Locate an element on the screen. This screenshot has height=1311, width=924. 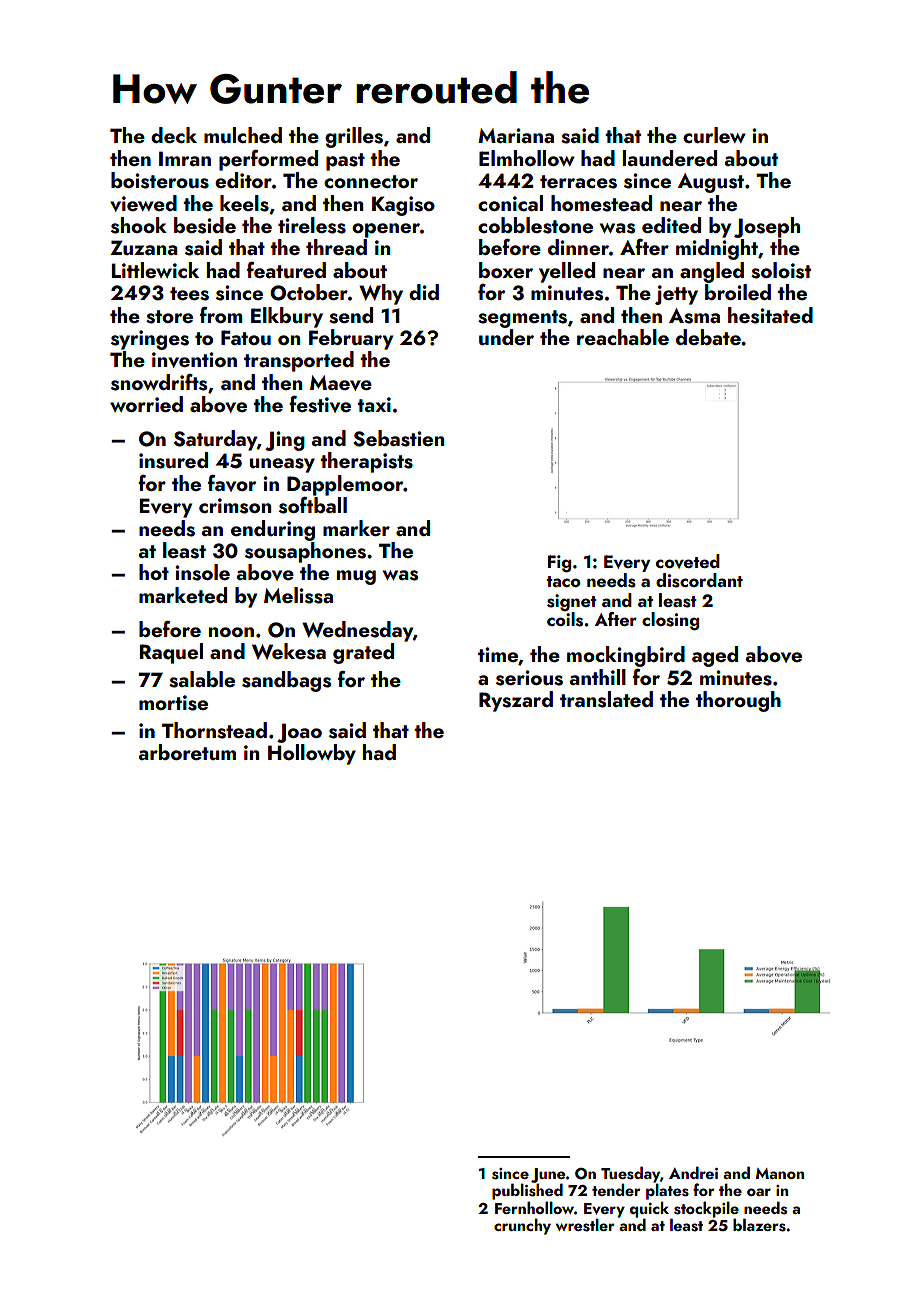
published is located at coordinates (527, 1191).
